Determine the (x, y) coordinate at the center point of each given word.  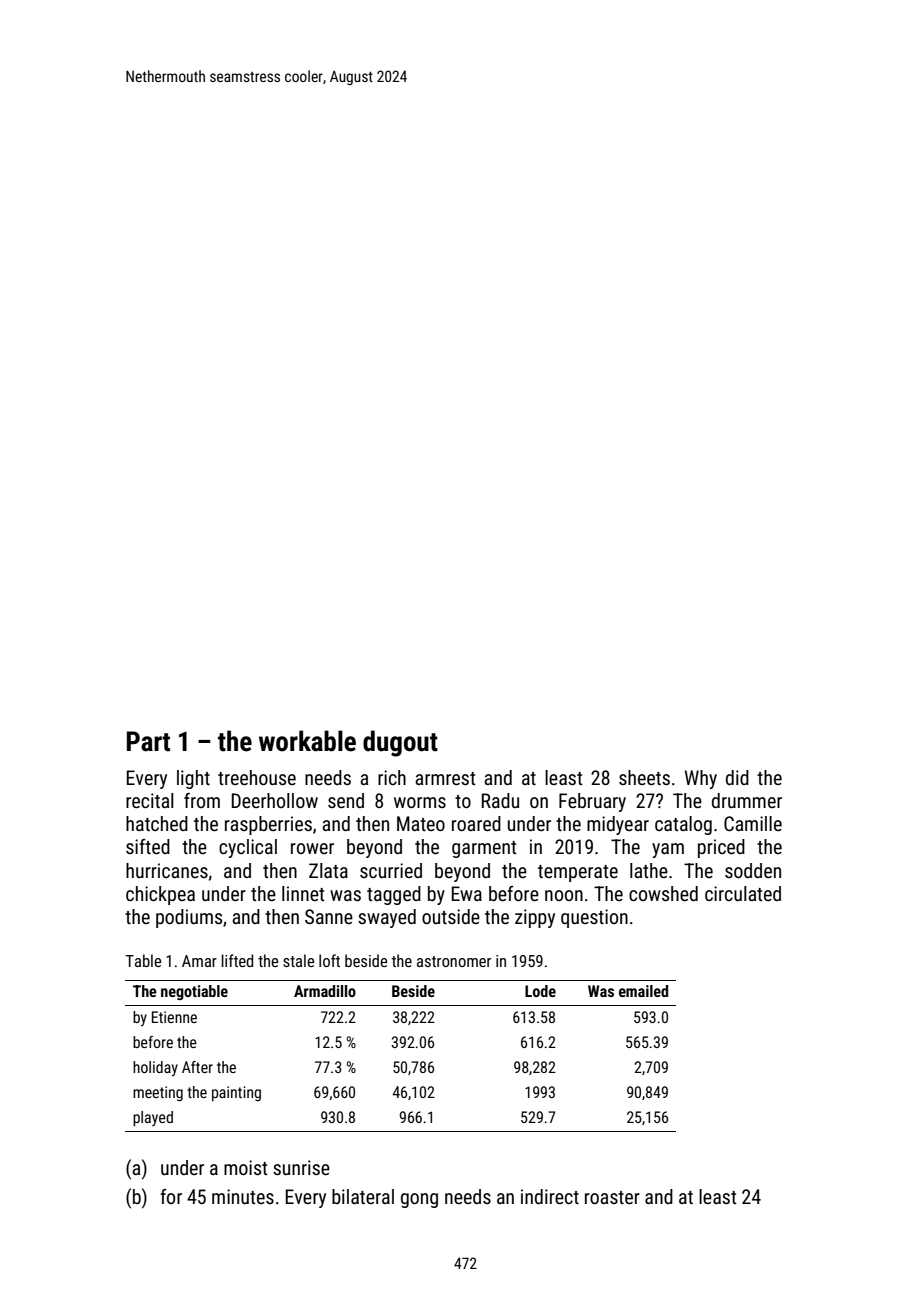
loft (329, 960)
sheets (644, 777)
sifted (148, 846)
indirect (550, 1196)
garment (484, 849)
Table (143, 960)
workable (307, 741)
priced (721, 848)
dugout (400, 743)
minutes (243, 1196)
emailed (643, 991)
